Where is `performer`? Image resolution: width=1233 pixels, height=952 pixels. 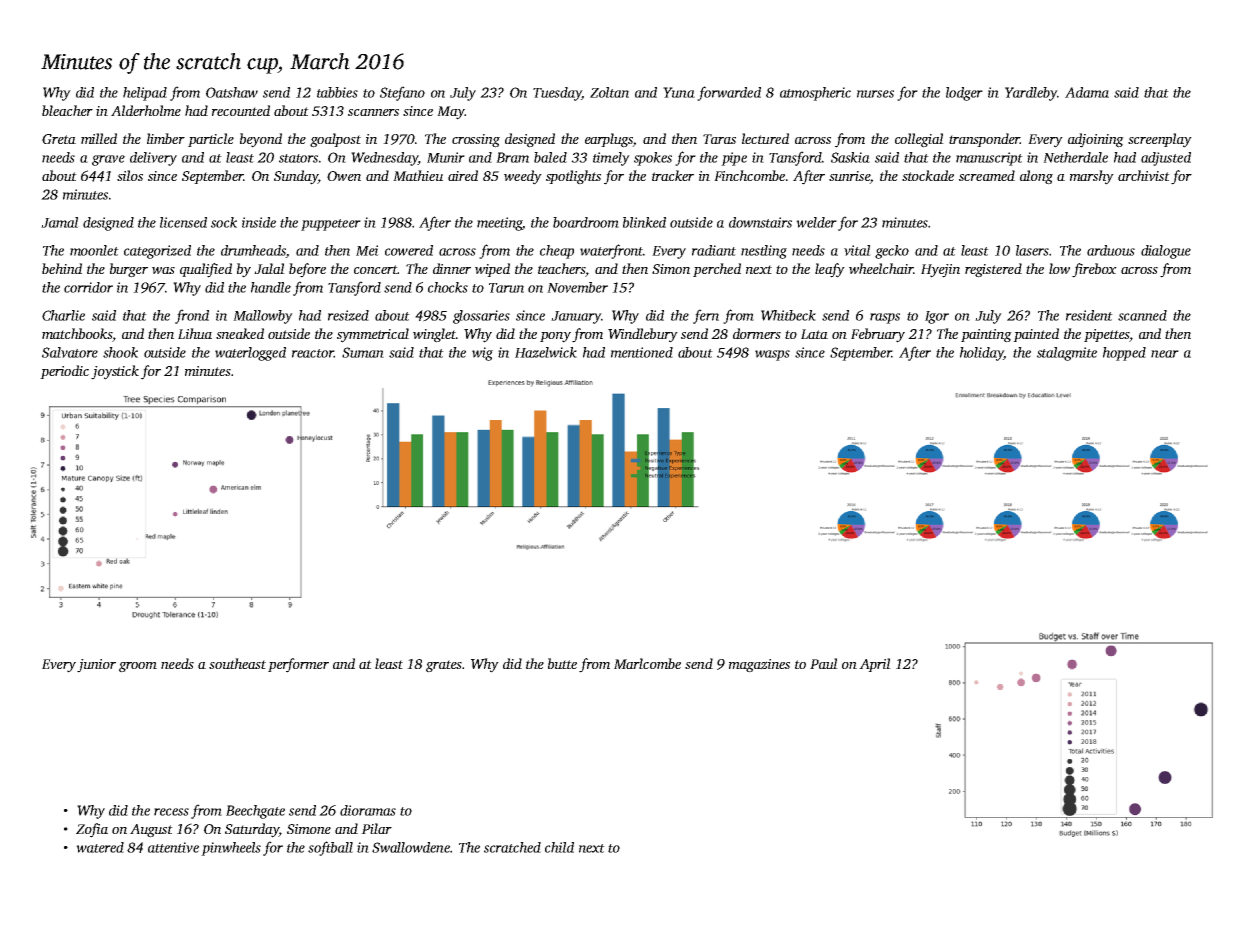 performer is located at coordinates (298, 665).
